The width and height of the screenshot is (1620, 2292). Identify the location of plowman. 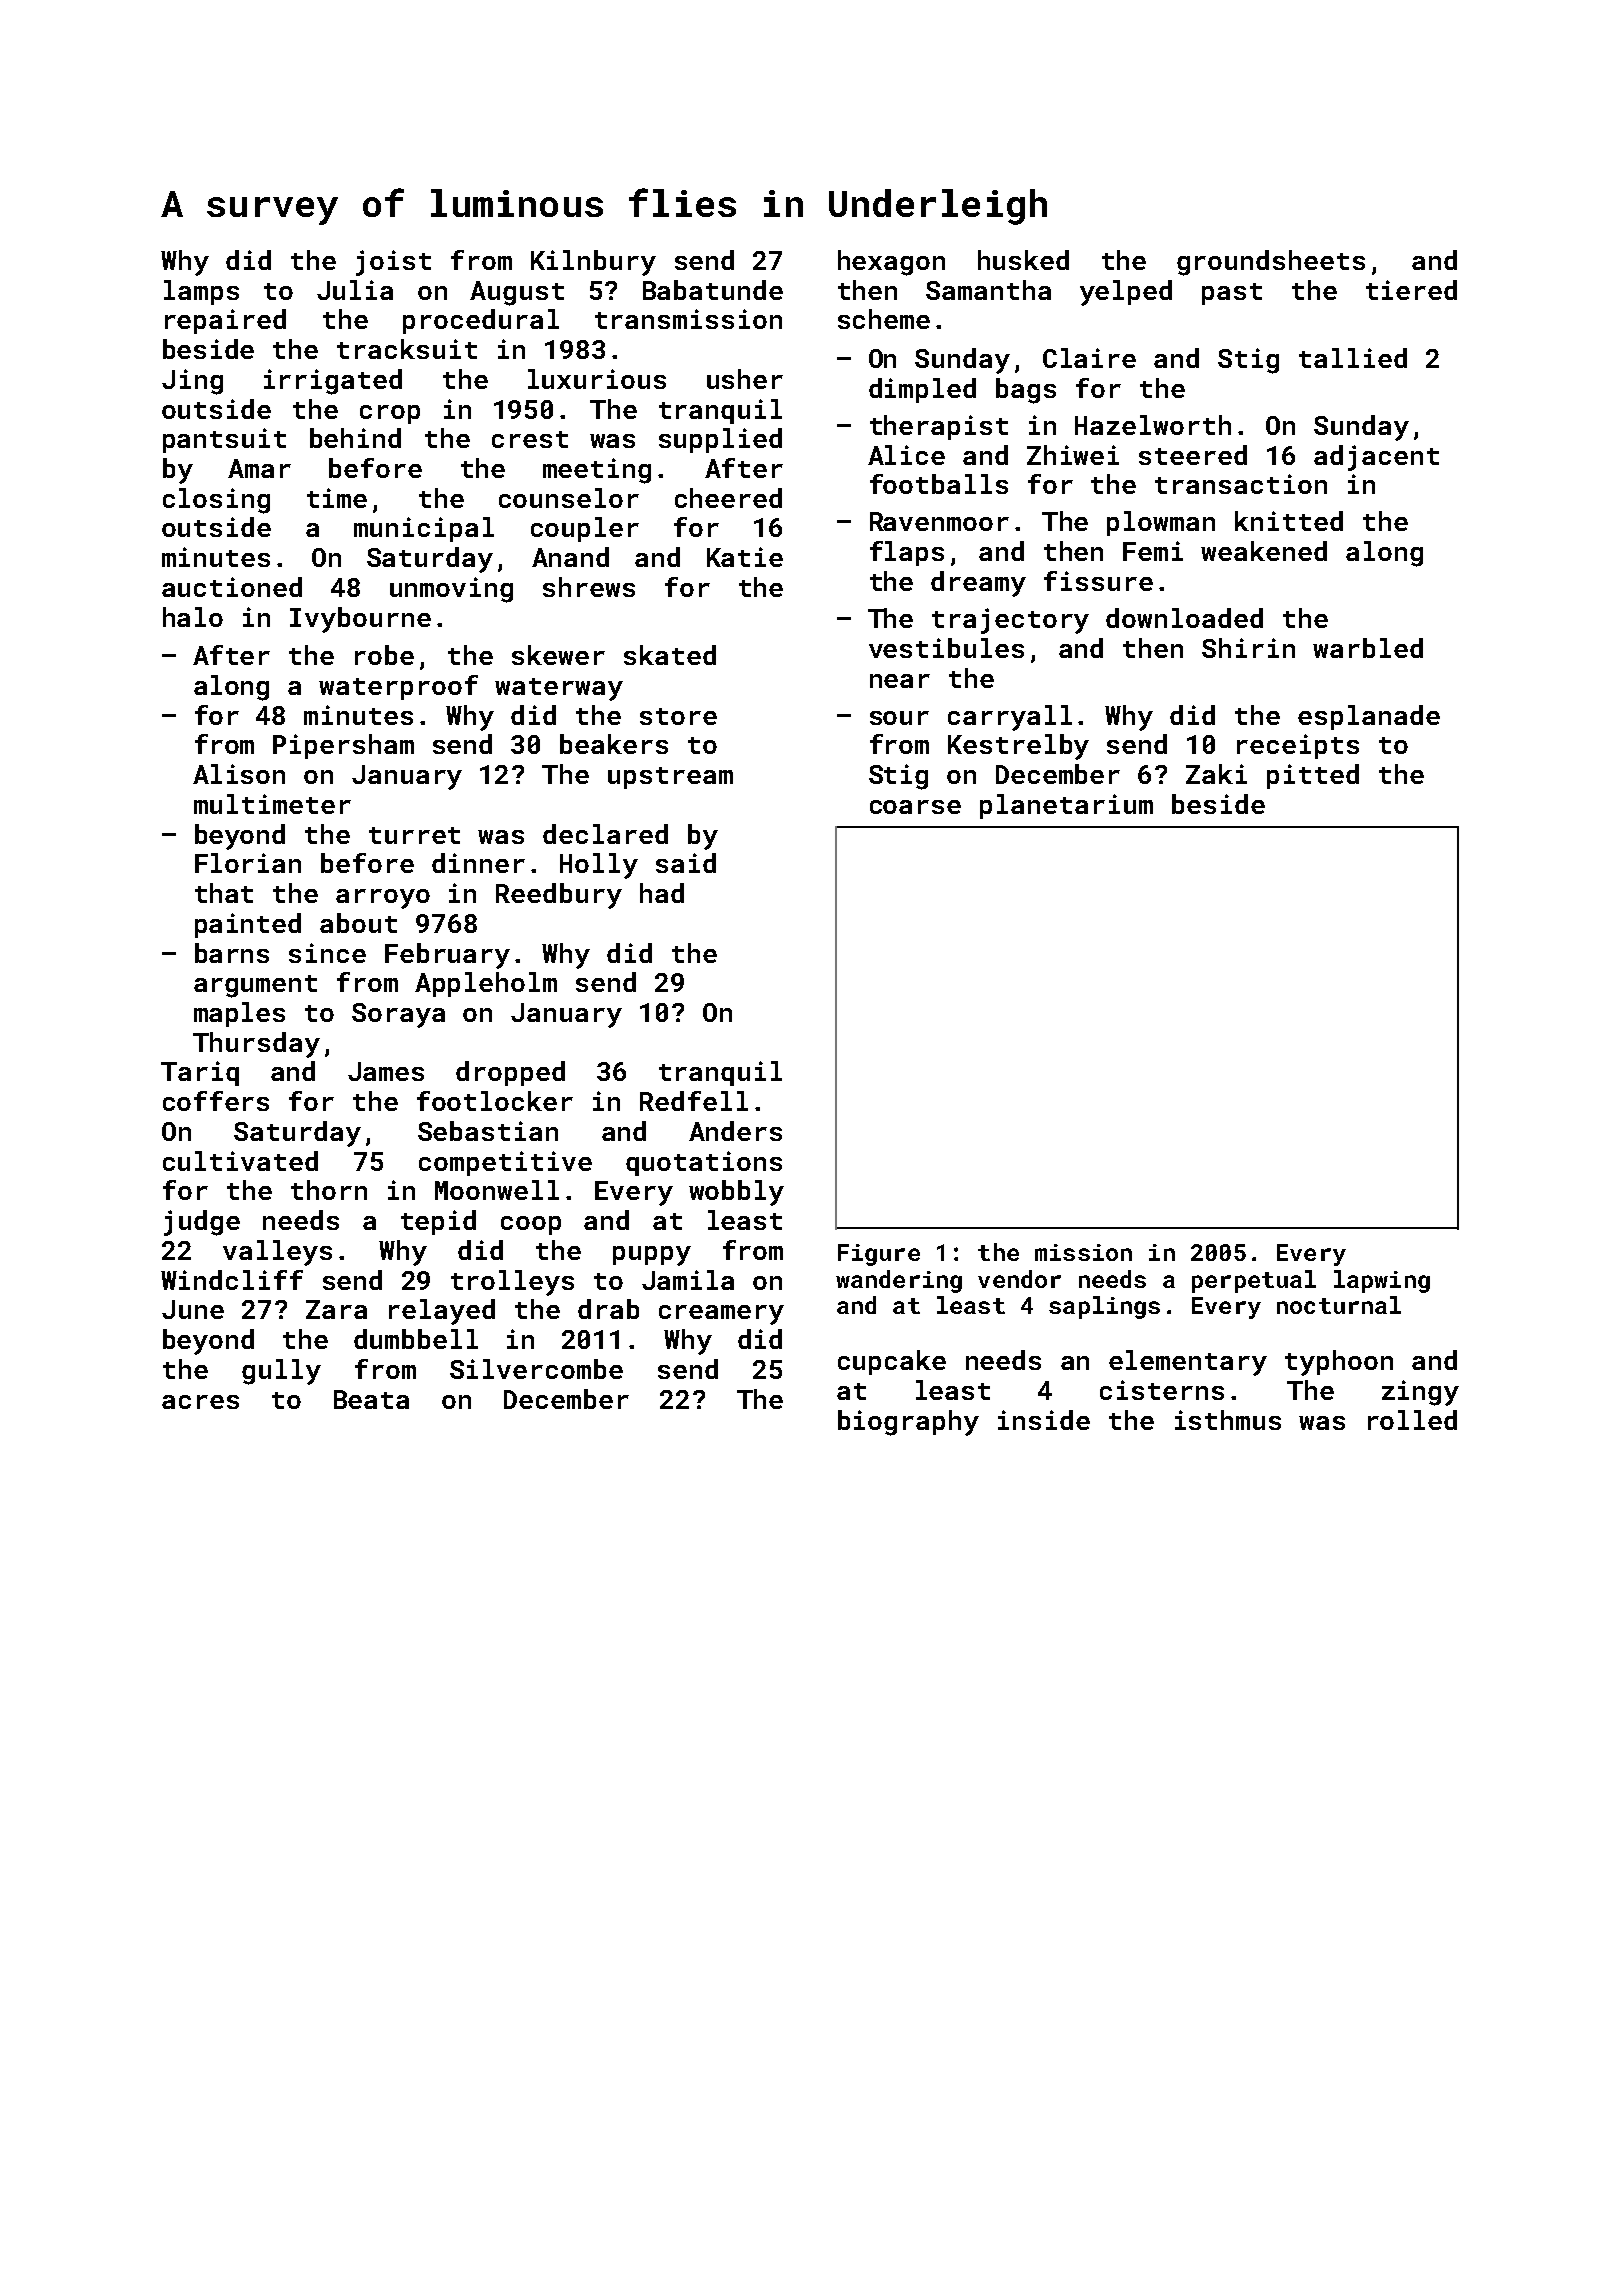
(1161, 523).
